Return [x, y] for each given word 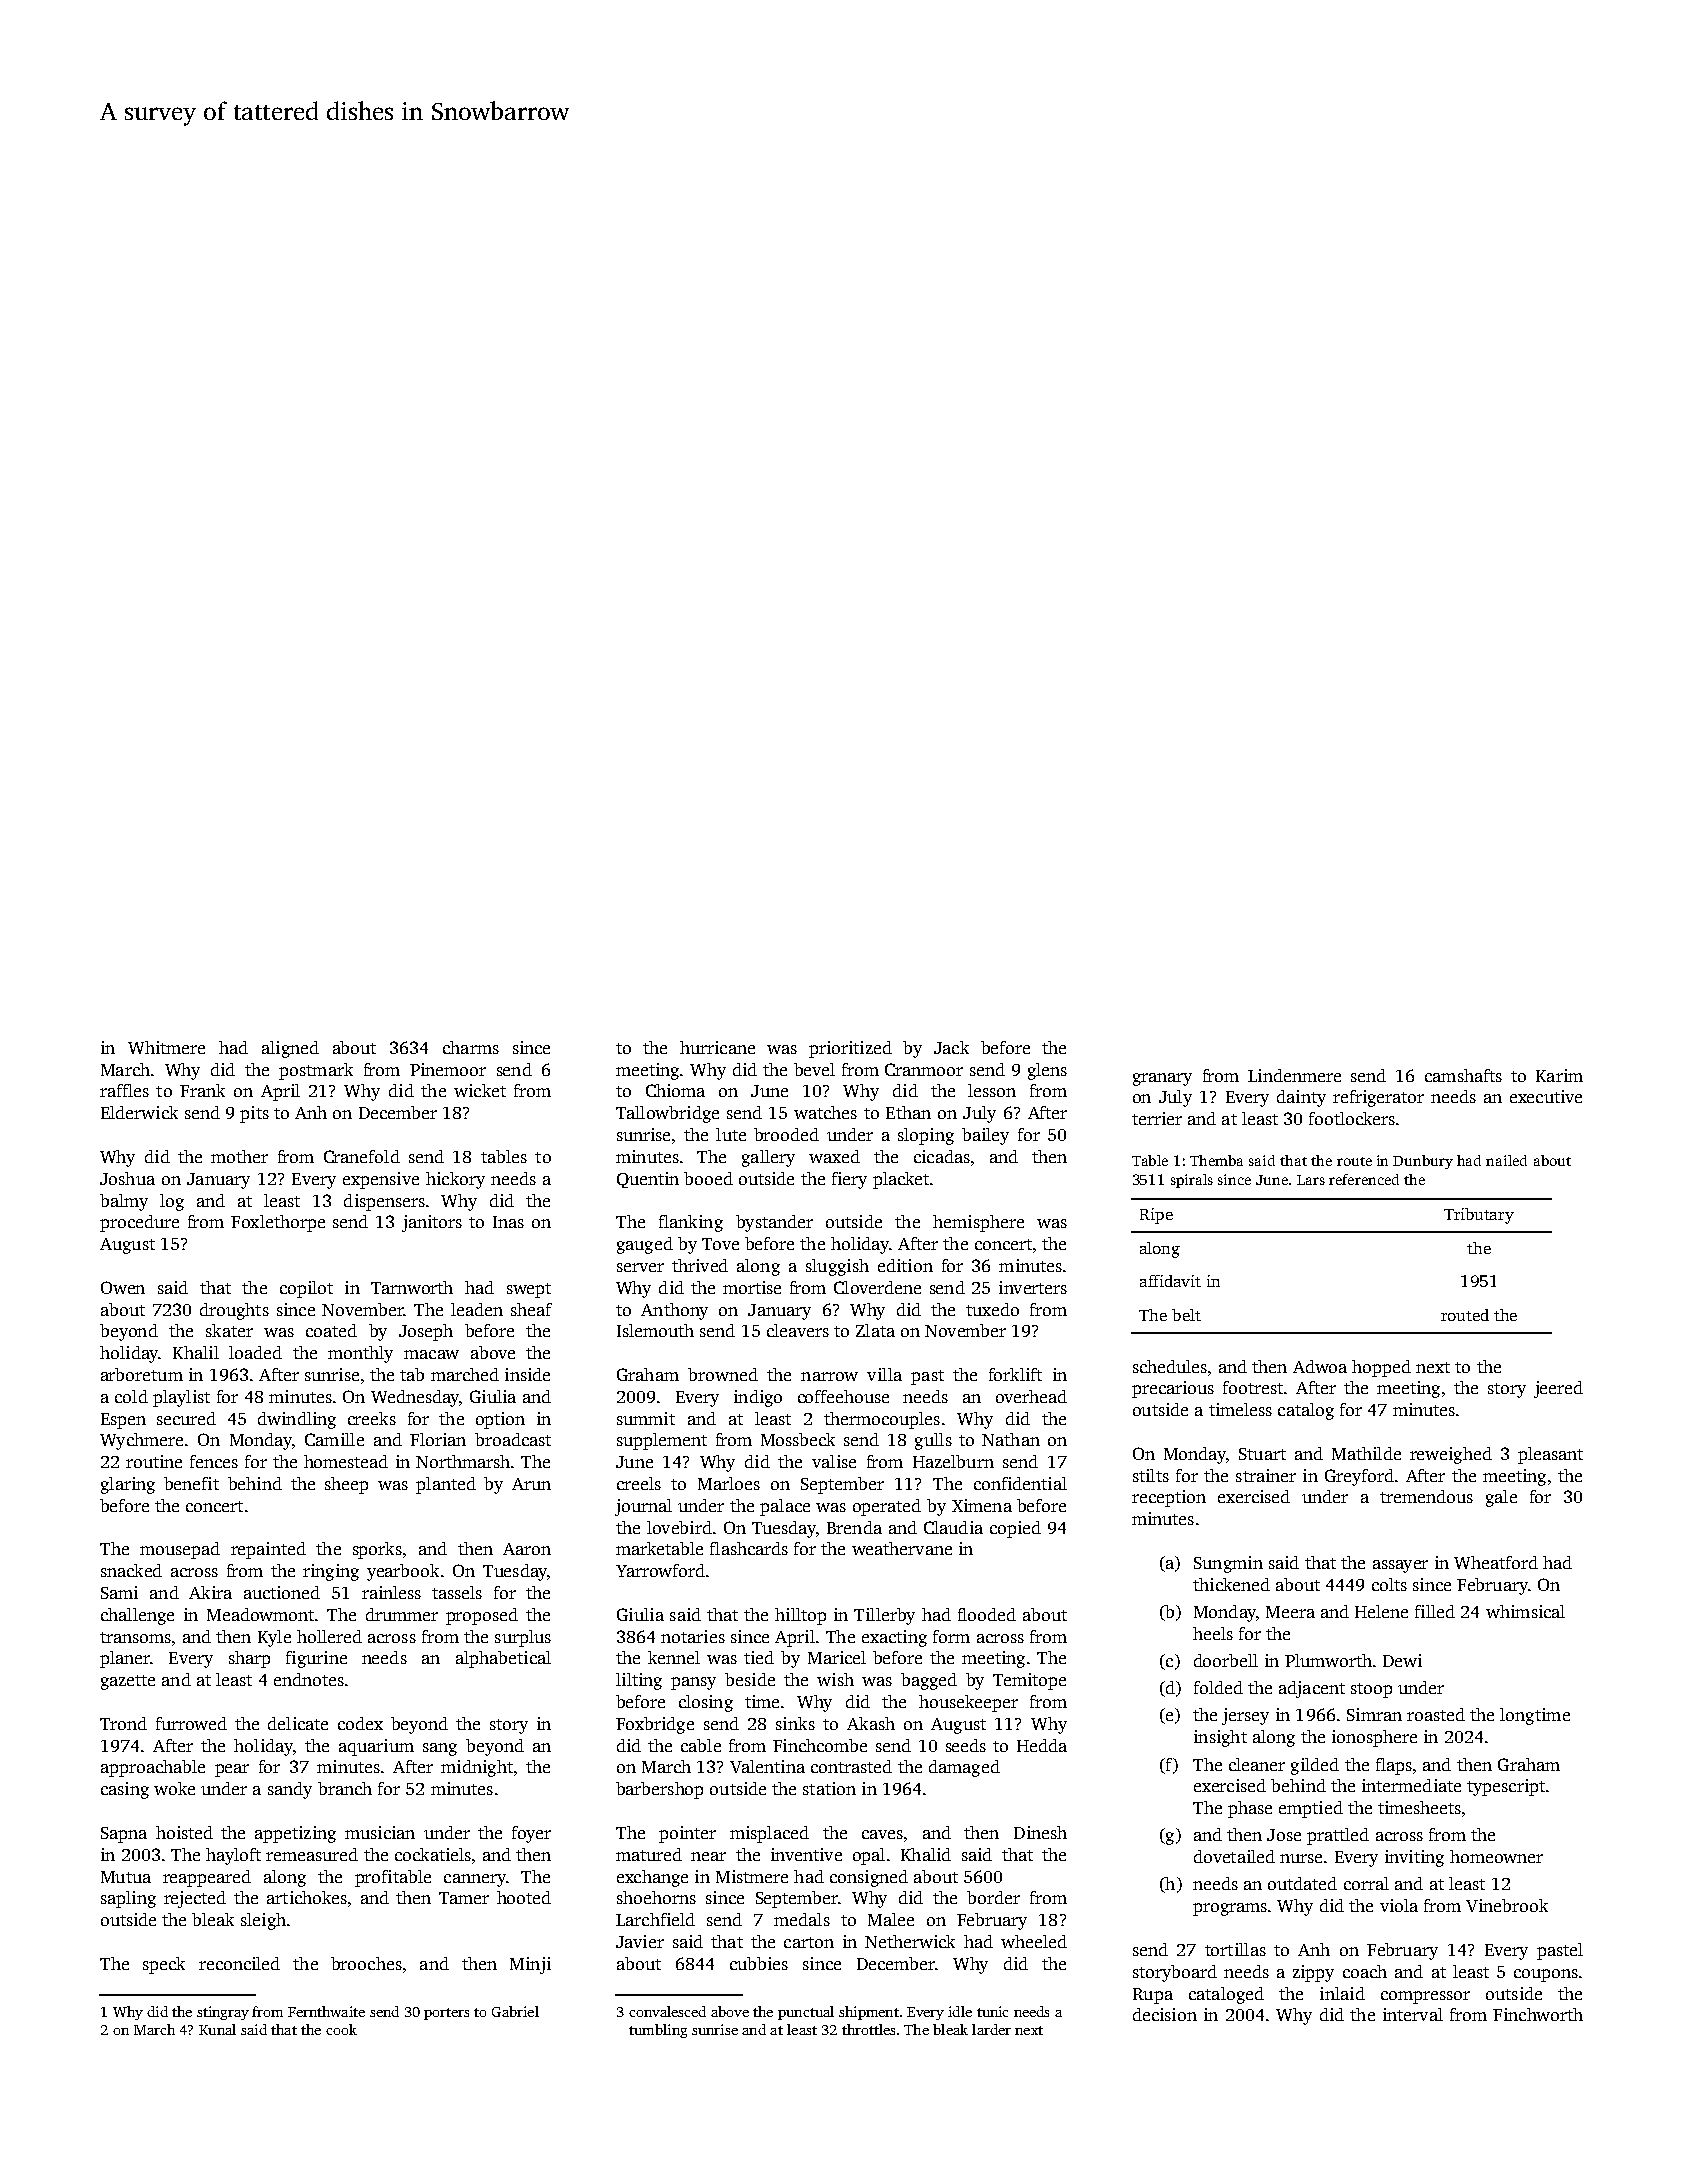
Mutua [126, 1877]
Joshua [127, 1178]
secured [186, 1418]
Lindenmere [1294, 1075]
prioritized [850, 1049]
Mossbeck [798, 1439]
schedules [1170, 1366]
